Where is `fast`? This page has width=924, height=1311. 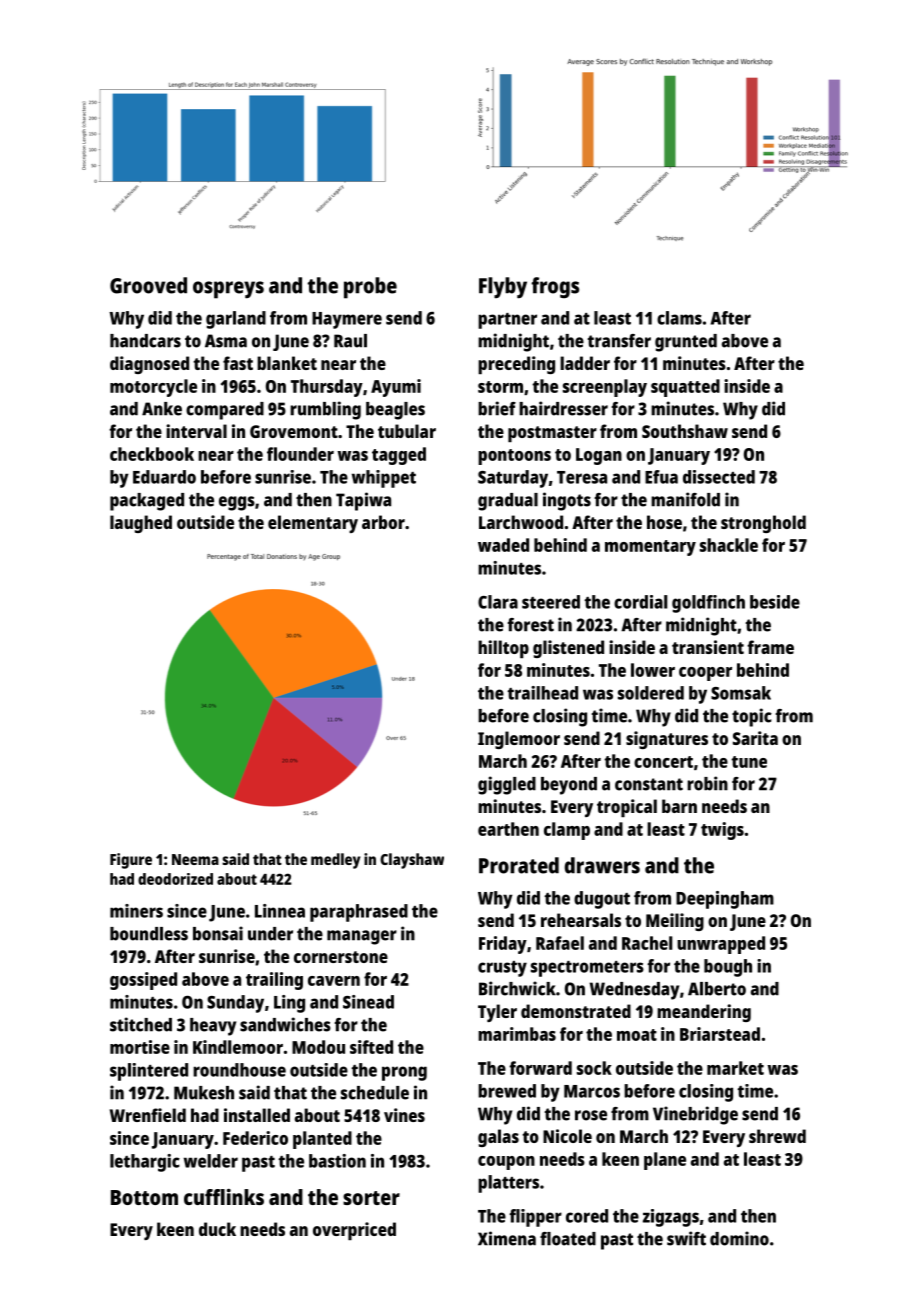 fast is located at coordinates (238, 363).
